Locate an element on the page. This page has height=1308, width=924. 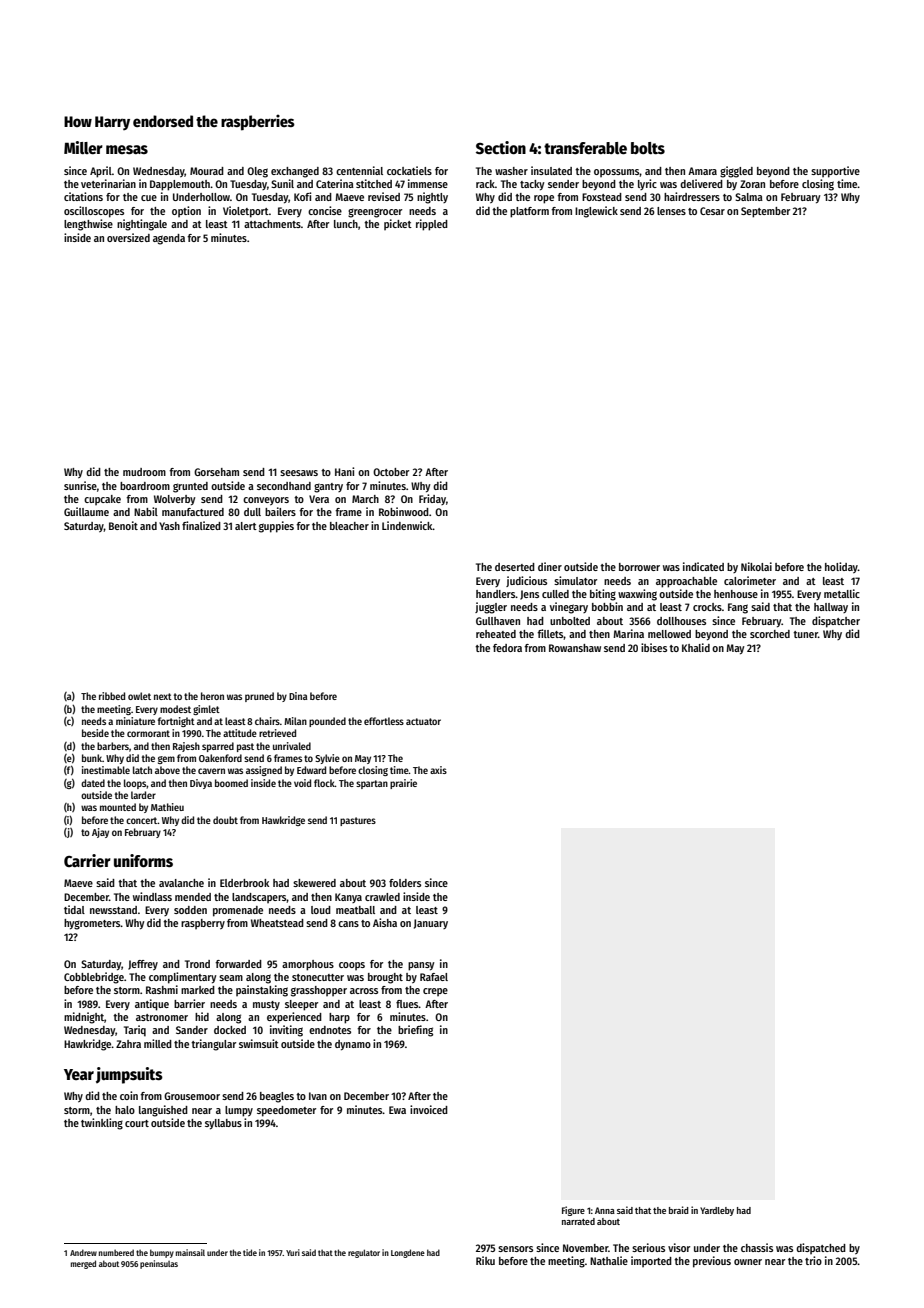
mesas is located at coordinates (127, 149).
